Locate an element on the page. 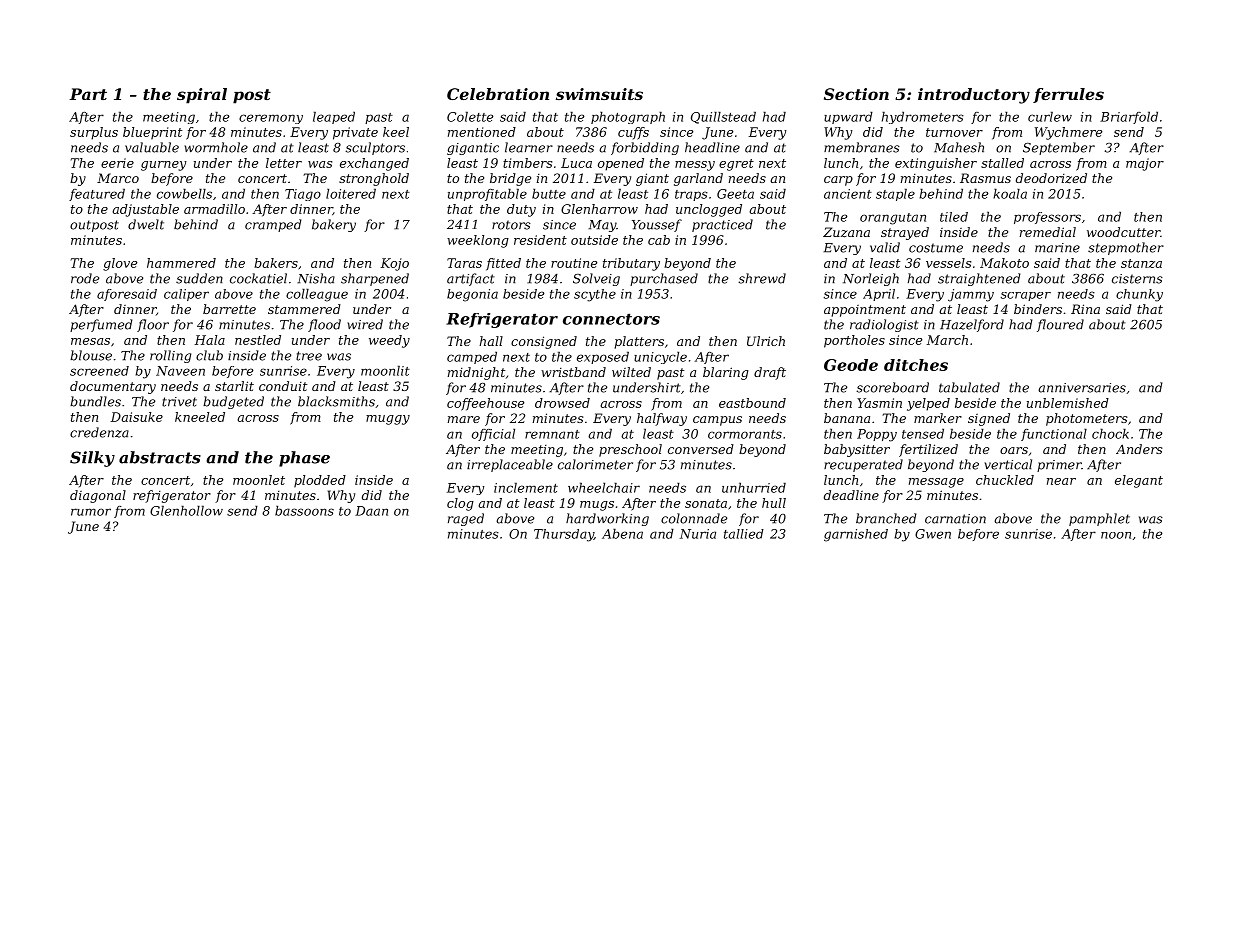 The width and height of the page is (1233, 952). ferrules is located at coordinates (1068, 95).
